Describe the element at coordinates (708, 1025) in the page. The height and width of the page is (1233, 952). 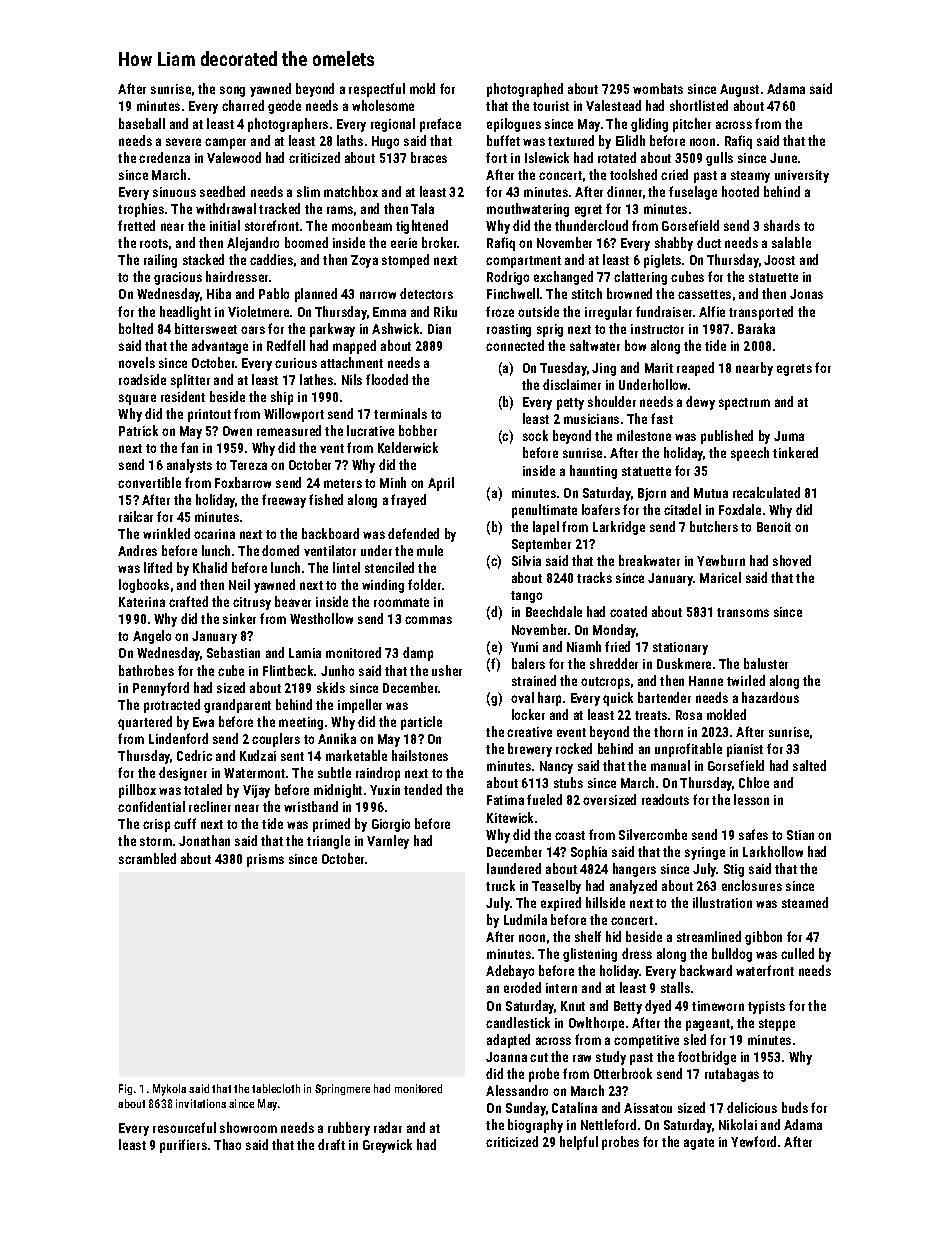
I see `pageant` at that location.
